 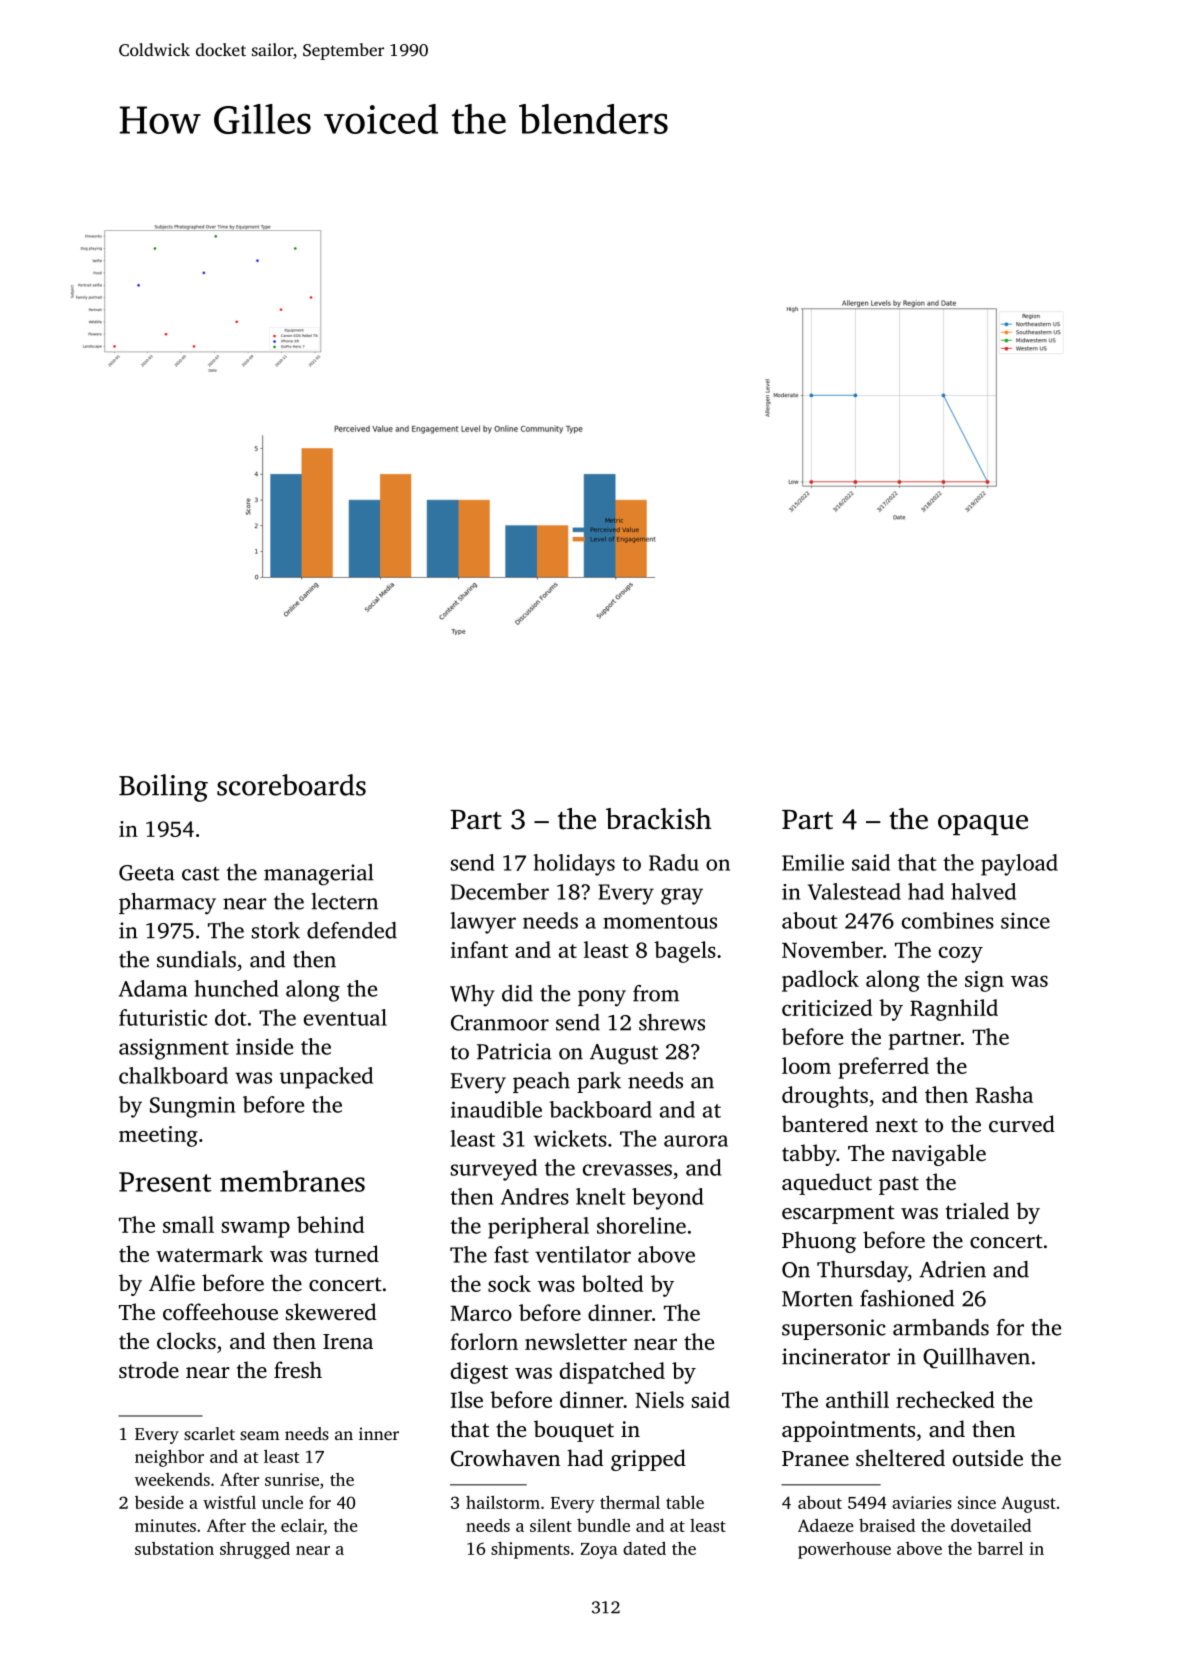 What do you see at coordinates (302, 1525) in the page?
I see `eclair` at bounding box center [302, 1525].
